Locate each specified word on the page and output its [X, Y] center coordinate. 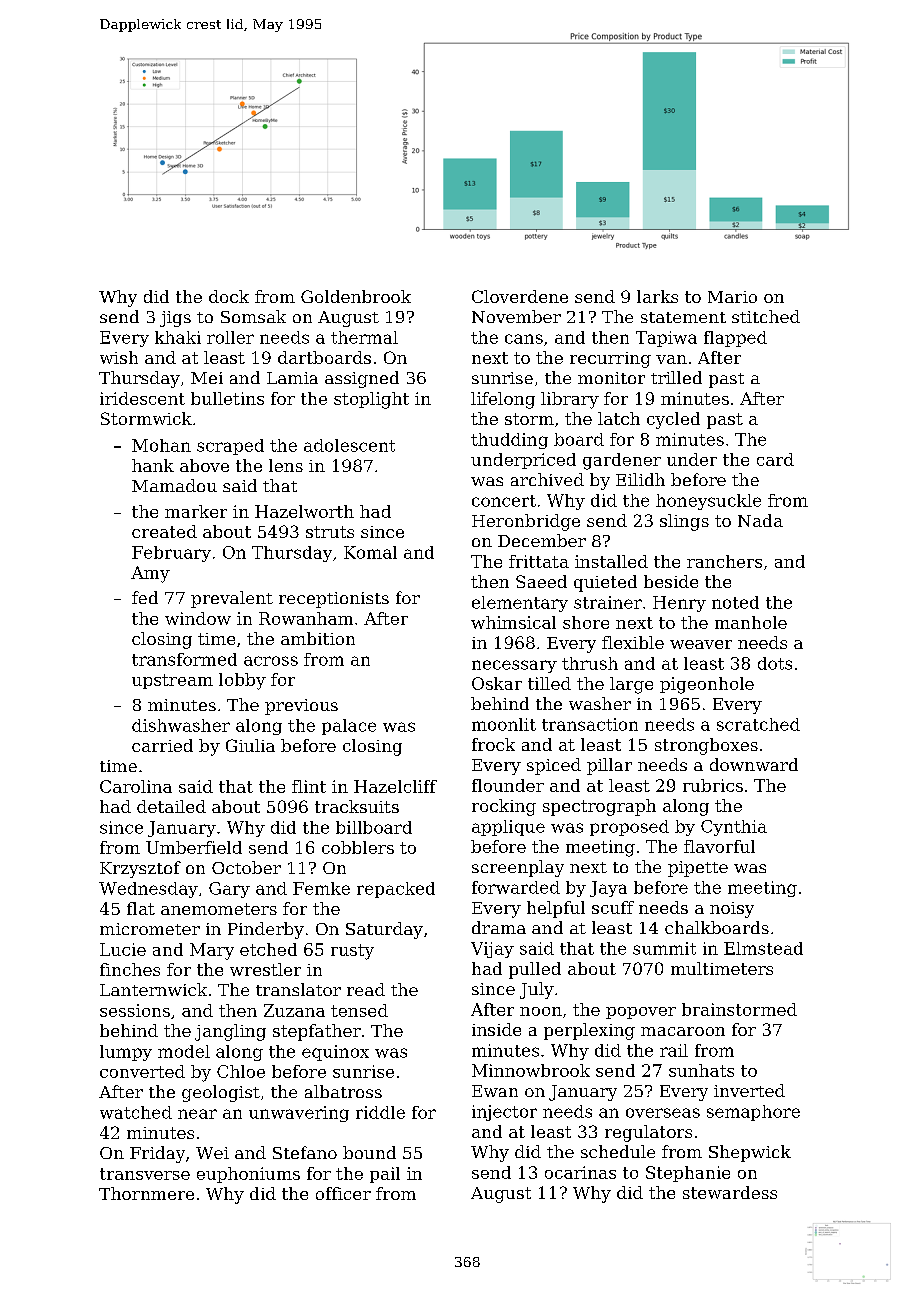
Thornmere [146, 1193]
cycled [673, 420]
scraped [230, 447]
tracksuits [357, 806]
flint [309, 786]
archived [547, 479]
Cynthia [734, 828]
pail [385, 1175]
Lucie [123, 949]
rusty [352, 952]
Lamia [292, 378]
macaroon [683, 1031]
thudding [509, 441]
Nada [760, 520]
